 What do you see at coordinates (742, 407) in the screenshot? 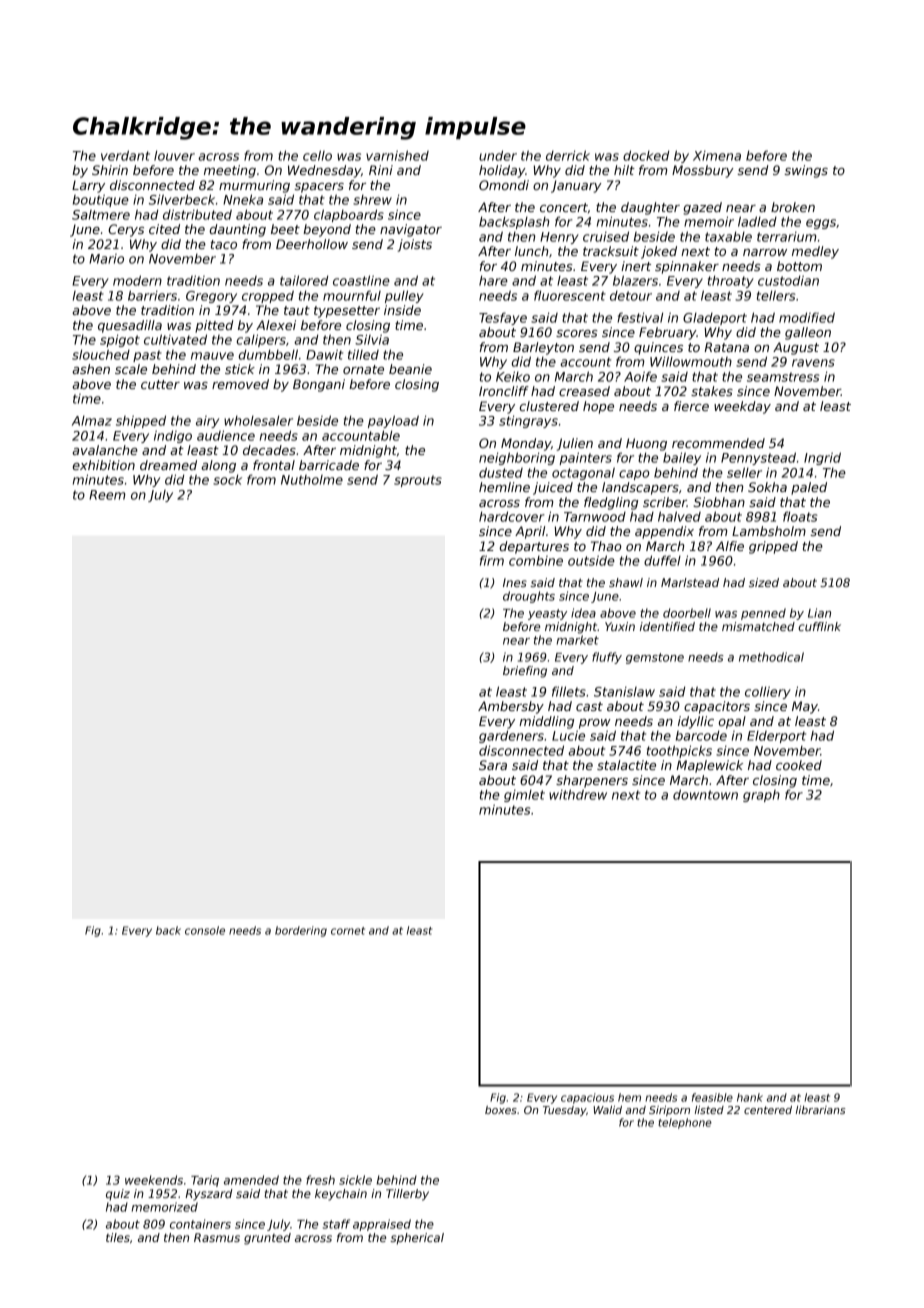
I see `weekday` at bounding box center [742, 407].
